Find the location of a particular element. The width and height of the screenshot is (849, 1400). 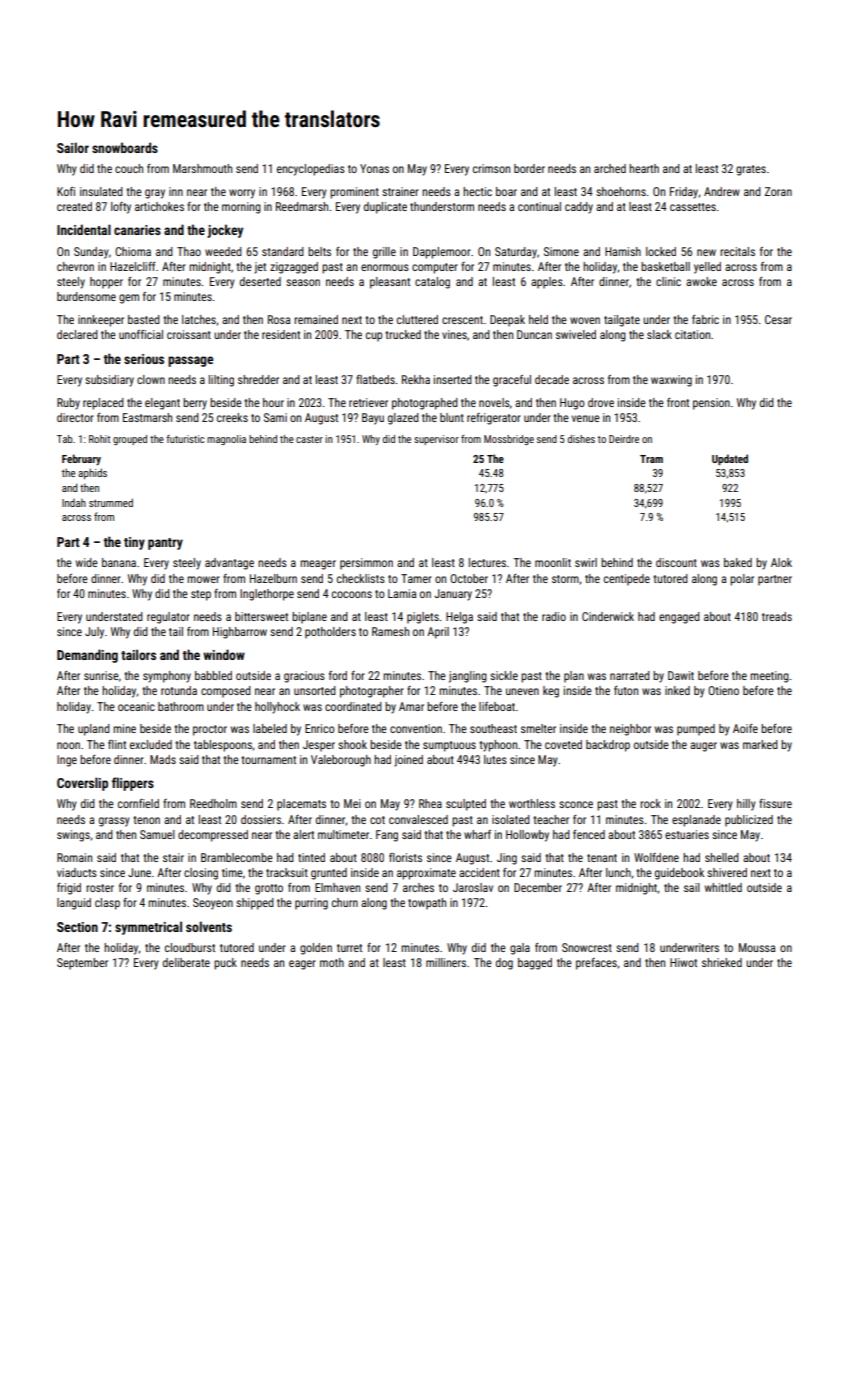

July is located at coordinates (94, 633).
